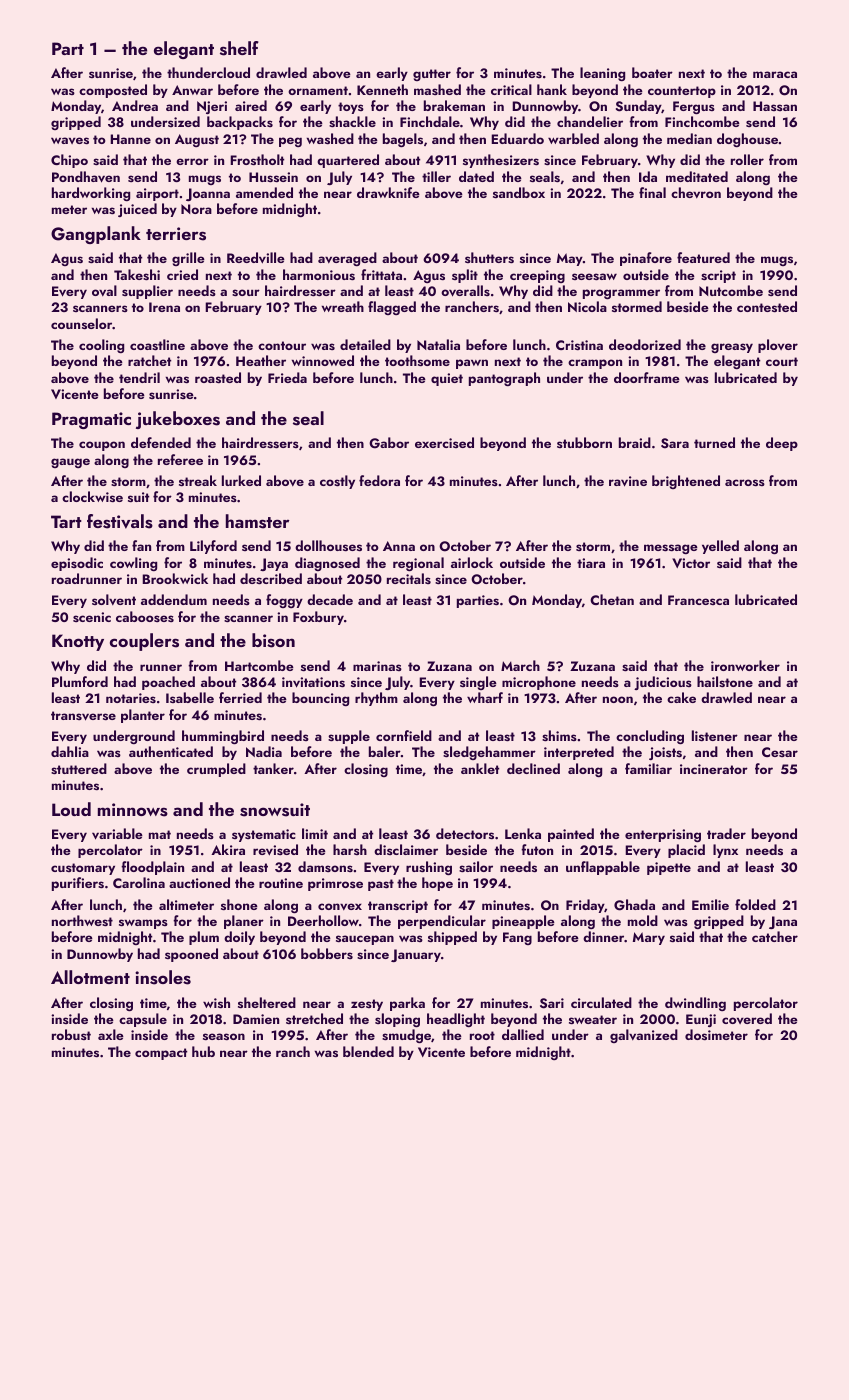 The height and width of the document is (1400, 849). Describe the element at coordinates (191, 955) in the document. I see `spooned` at that location.
